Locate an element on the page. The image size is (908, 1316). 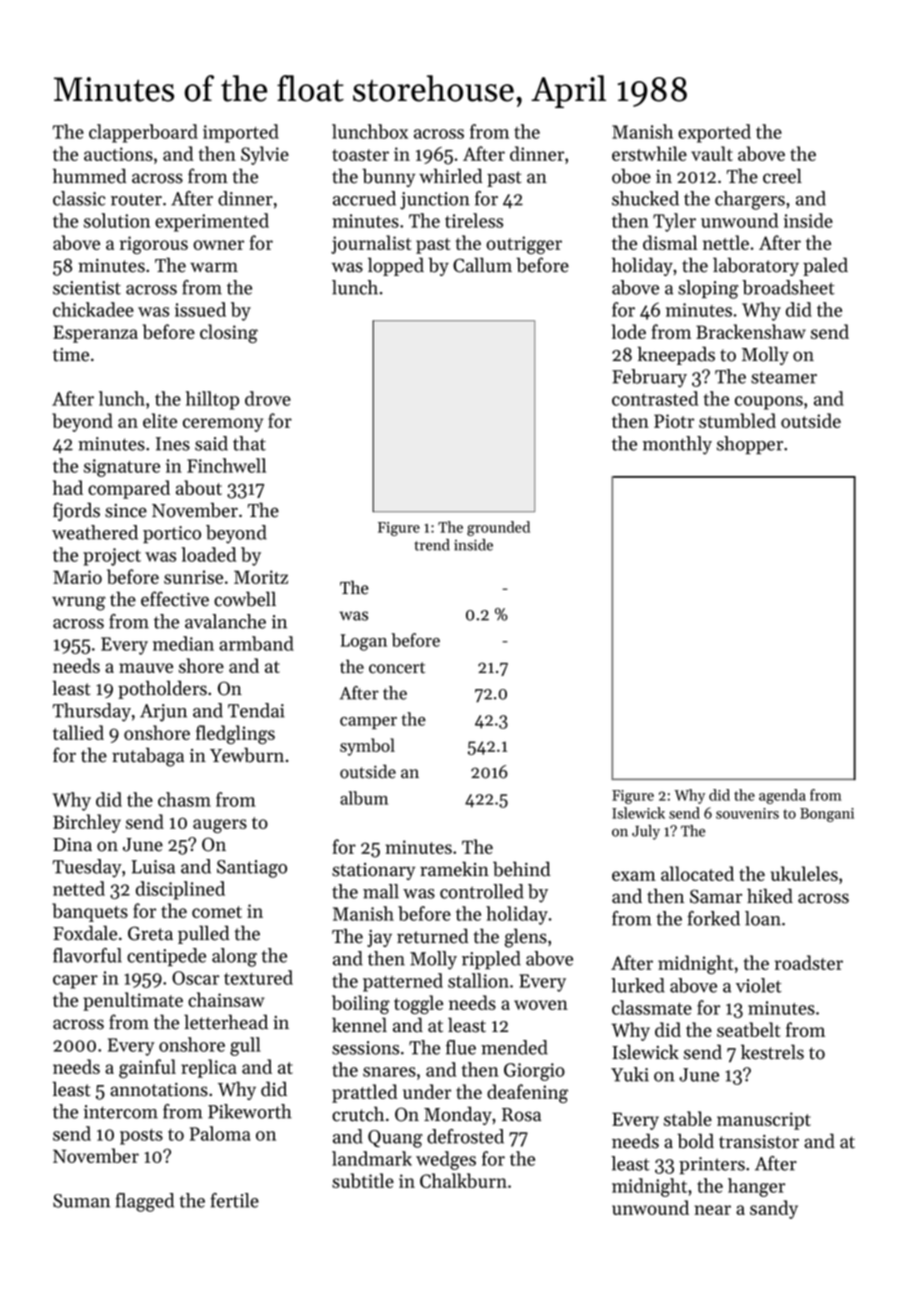
effective is located at coordinates (175, 599).
